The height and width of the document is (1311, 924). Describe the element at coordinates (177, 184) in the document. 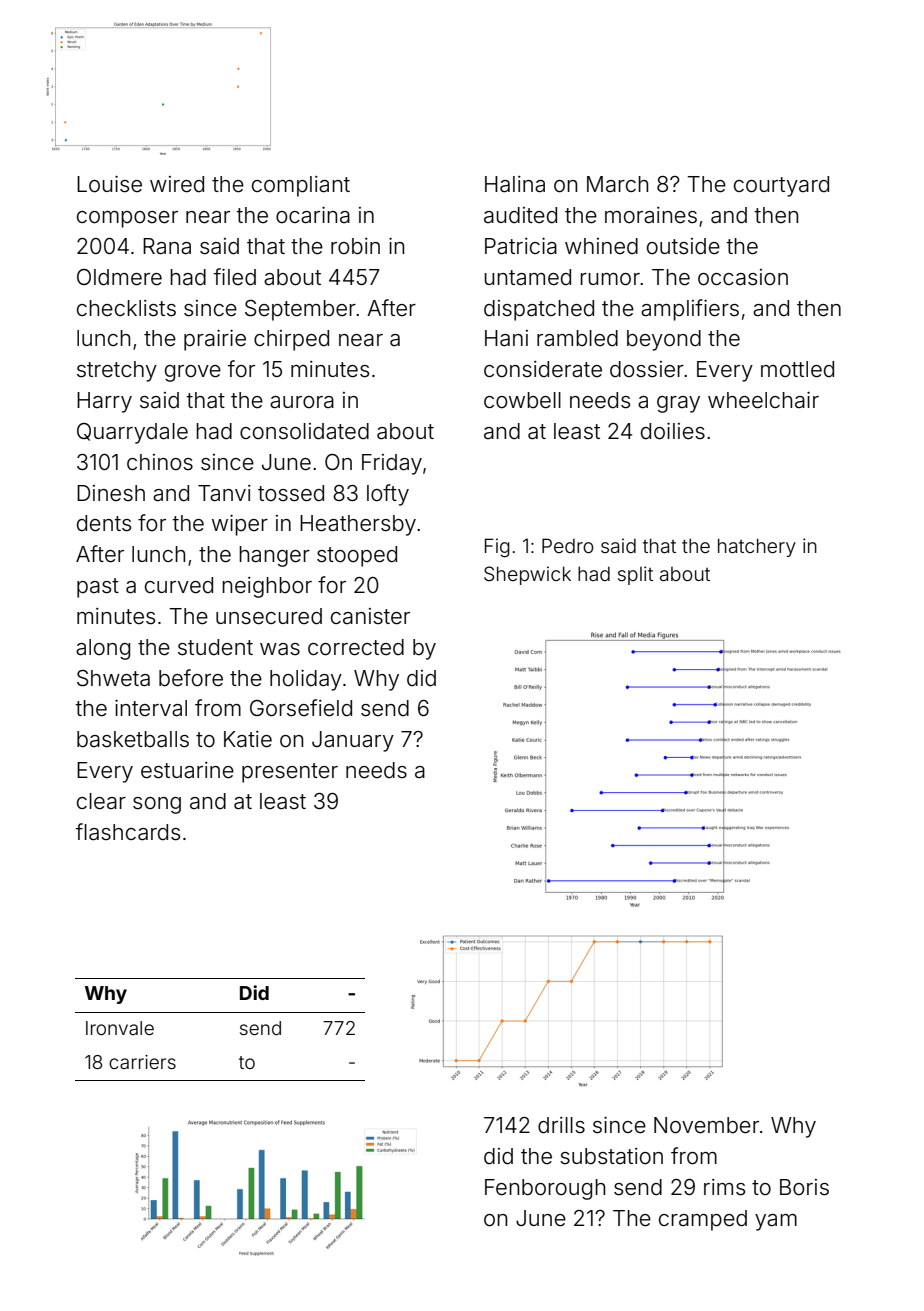

I see `wired` at that location.
